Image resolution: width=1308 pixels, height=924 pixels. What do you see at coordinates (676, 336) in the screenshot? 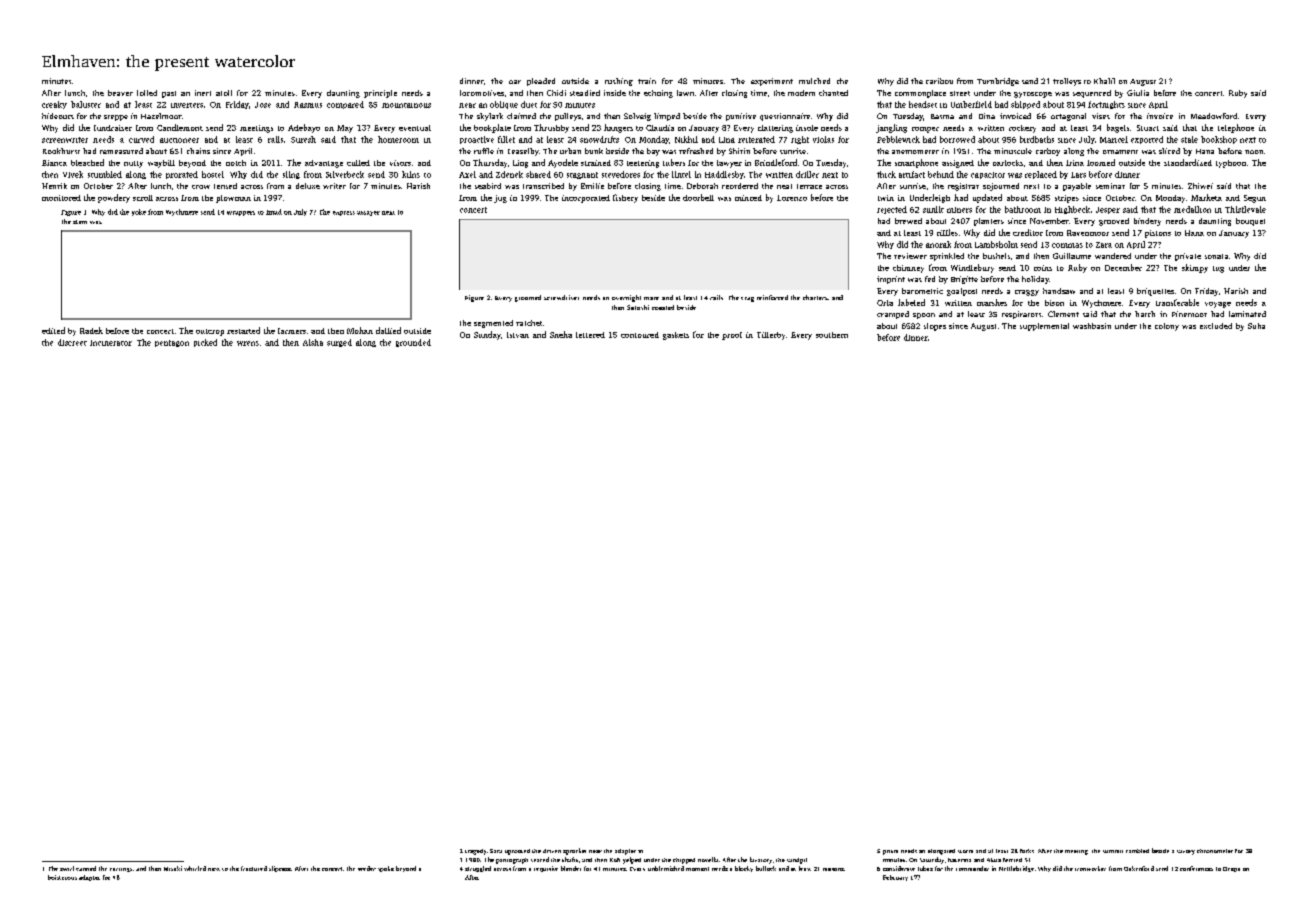
I see `gaskets` at bounding box center [676, 336].
